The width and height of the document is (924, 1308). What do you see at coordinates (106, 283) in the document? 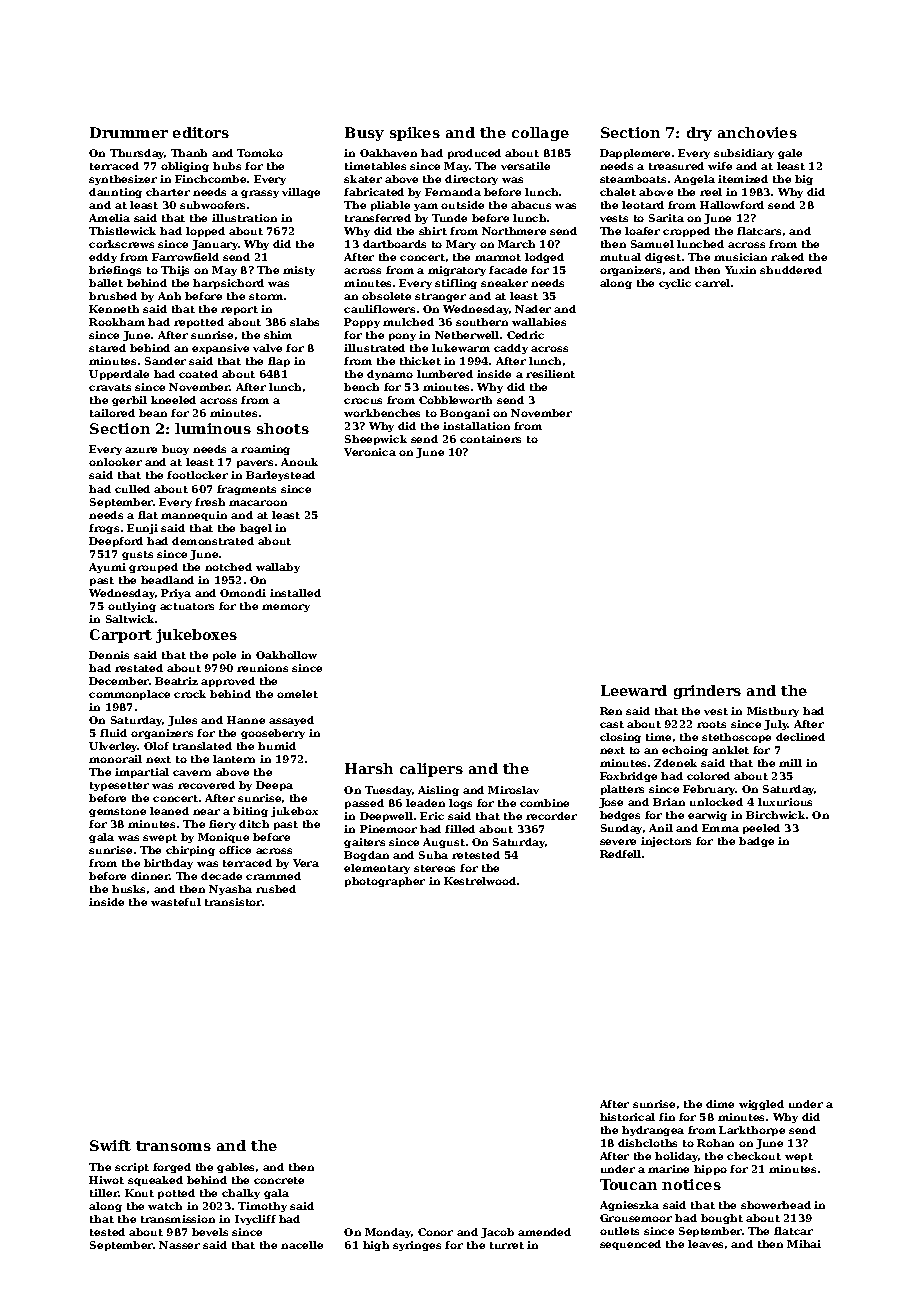
I see `ballet` at bounding box center [106, 283].
